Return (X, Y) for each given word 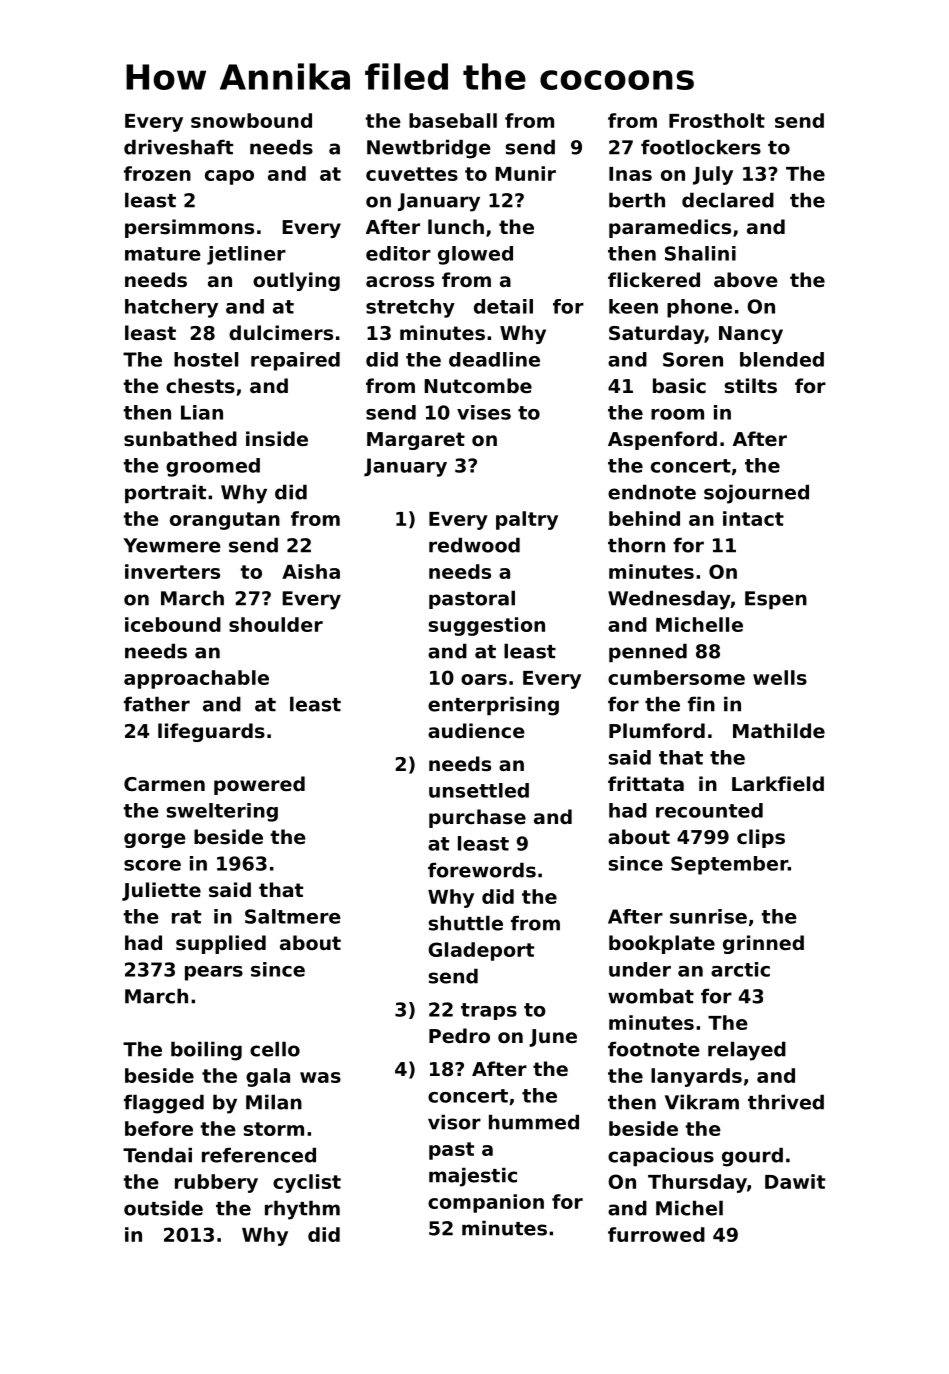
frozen (157, 173)
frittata (646, 783)
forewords (482, 870)
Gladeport (481, 951)
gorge (155, 840)
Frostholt (717, 120)
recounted (709, 810)
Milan (274, 1102)
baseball (453, 120)
